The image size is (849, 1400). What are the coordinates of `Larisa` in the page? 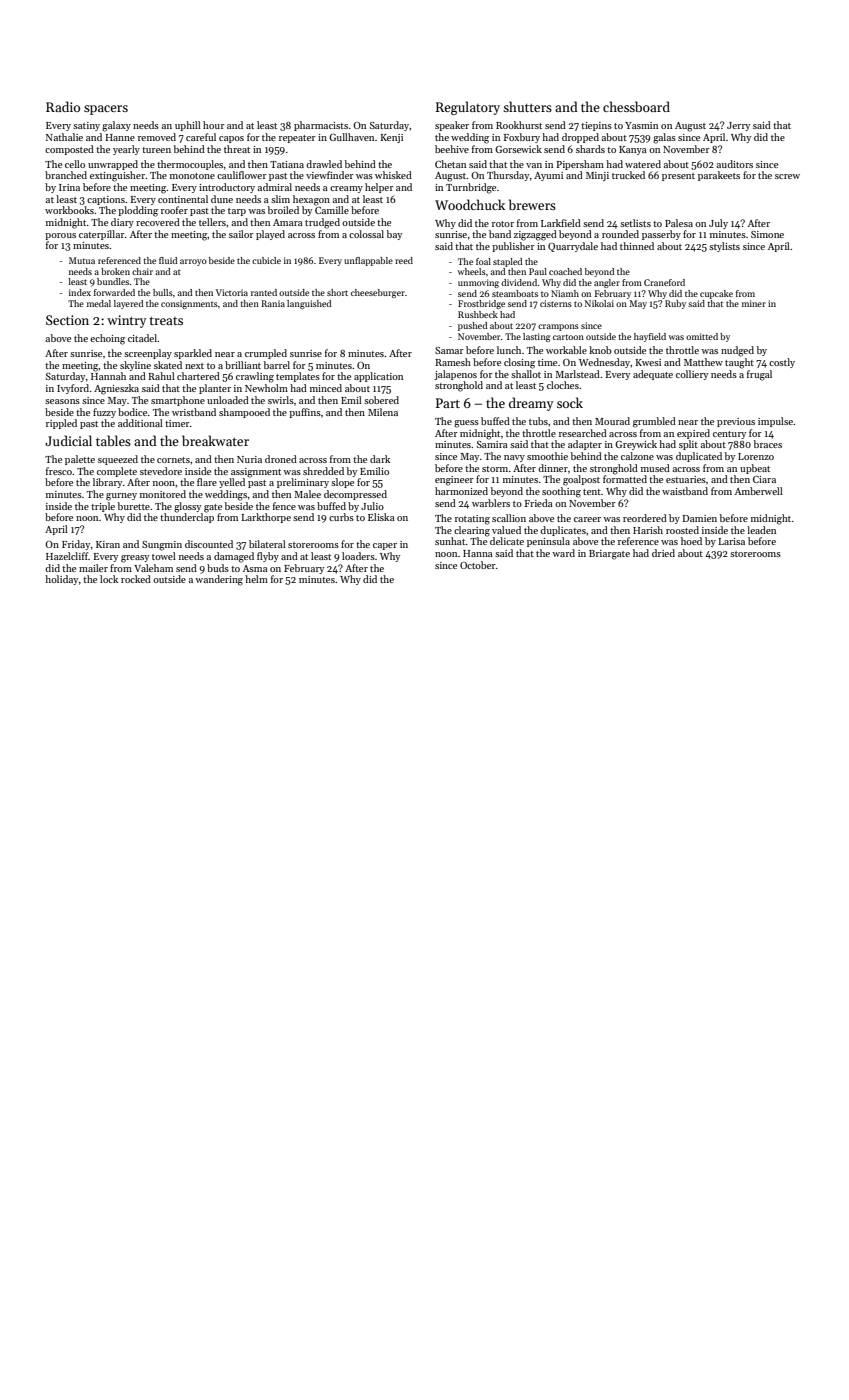 It's located at (732, 541).
